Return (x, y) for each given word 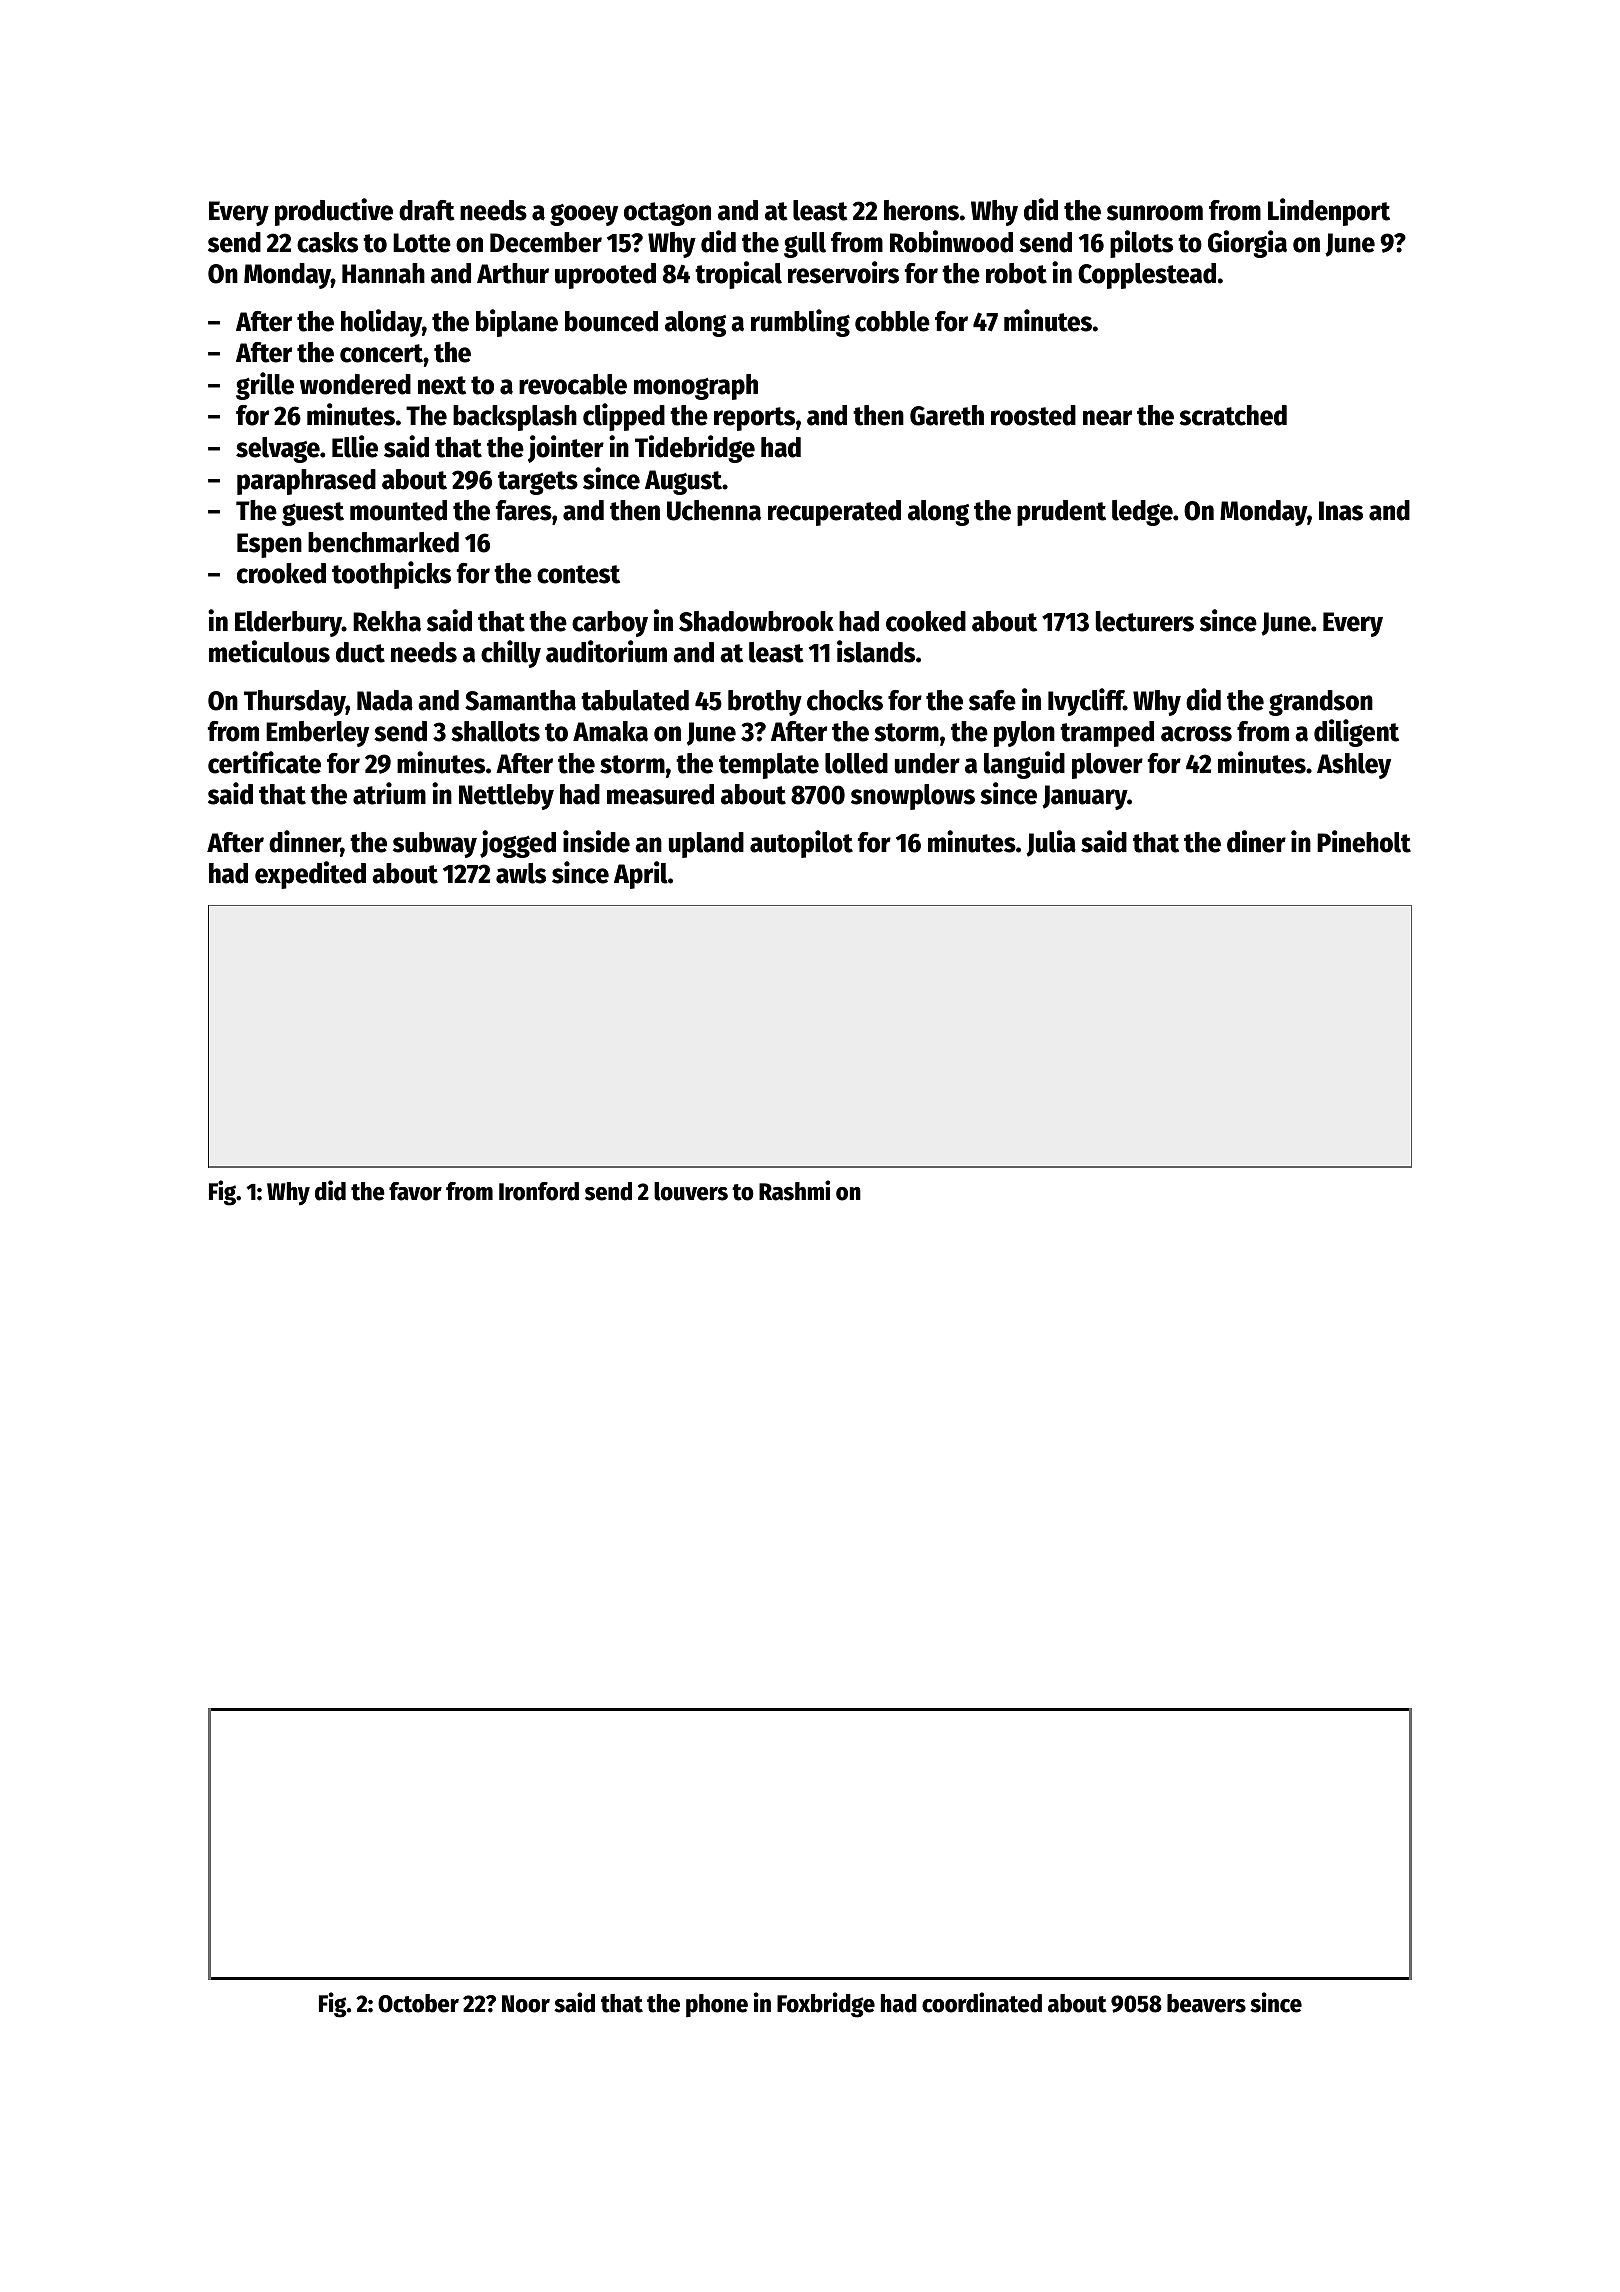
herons (921, 210)
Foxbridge (826, 2005)
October (418, 2003)
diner (1256, 841)
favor (415, 1191)
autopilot (801, 844)
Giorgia (1247, 244)
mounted (398, 510)
